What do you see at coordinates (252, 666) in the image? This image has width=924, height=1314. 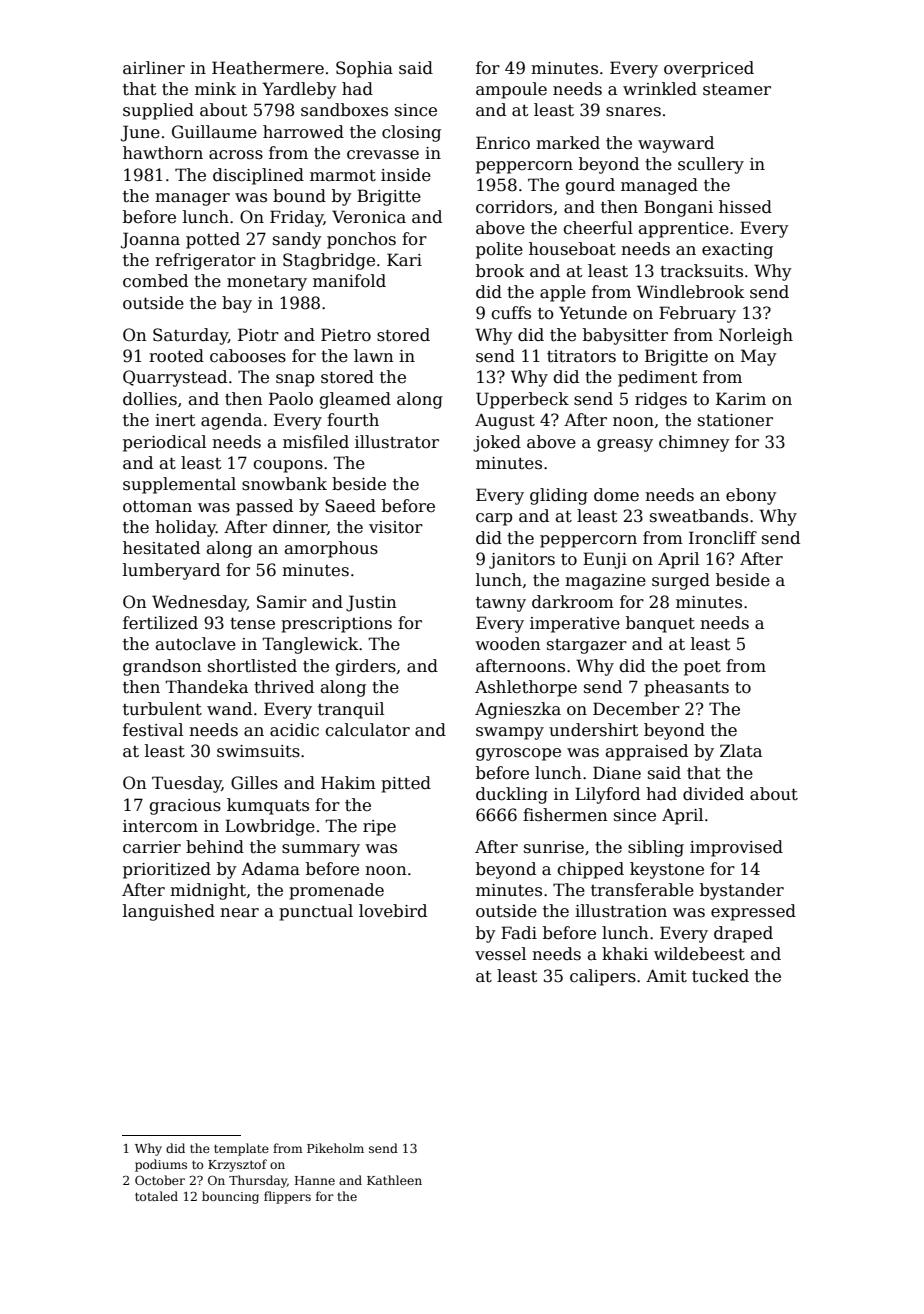 I see `shortlisted` at bounding box center [252, 666].
